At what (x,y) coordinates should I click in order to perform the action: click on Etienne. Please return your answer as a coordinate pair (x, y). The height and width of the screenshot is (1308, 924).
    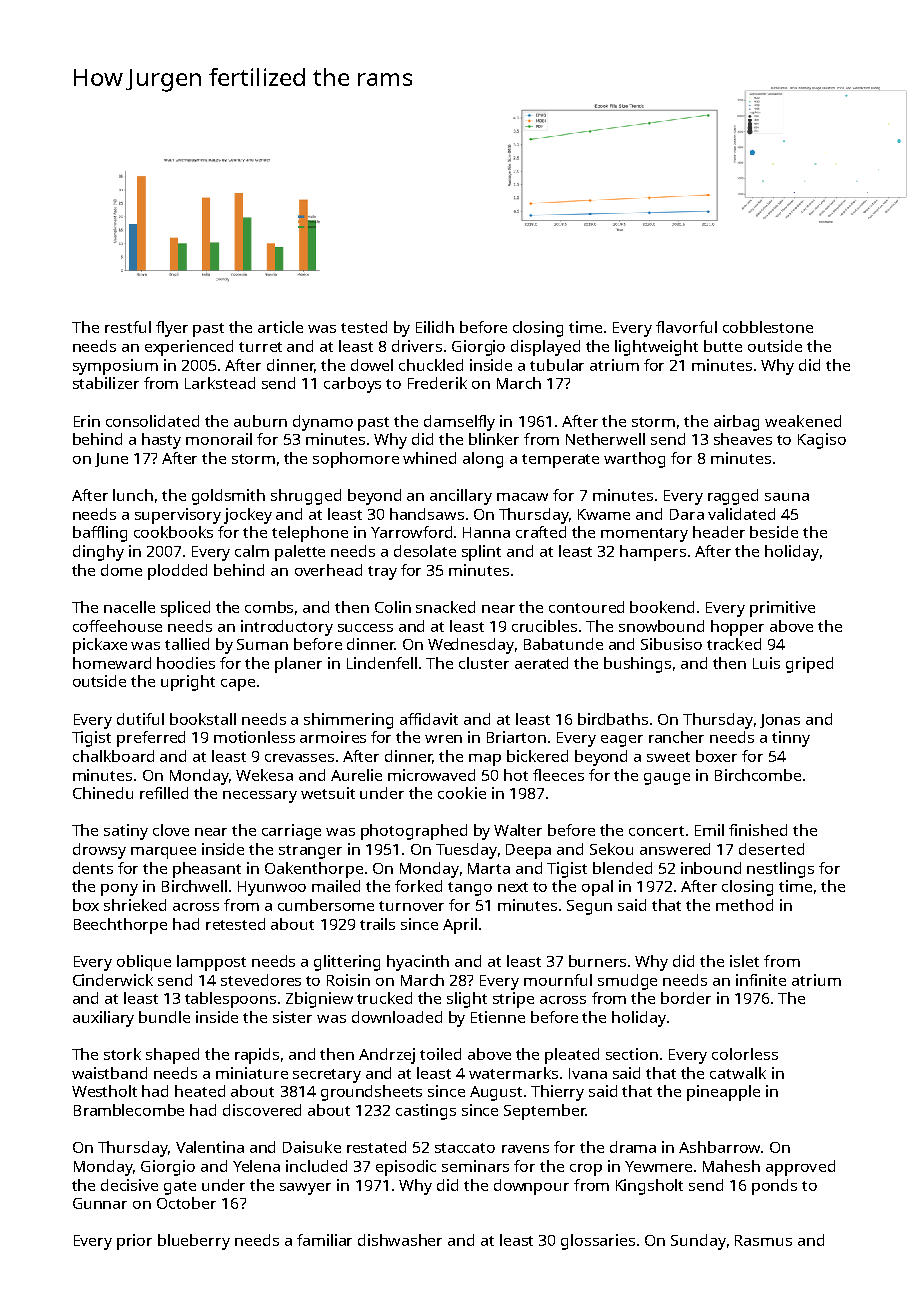
    Looking at the image, I should click on (498, 1017).
